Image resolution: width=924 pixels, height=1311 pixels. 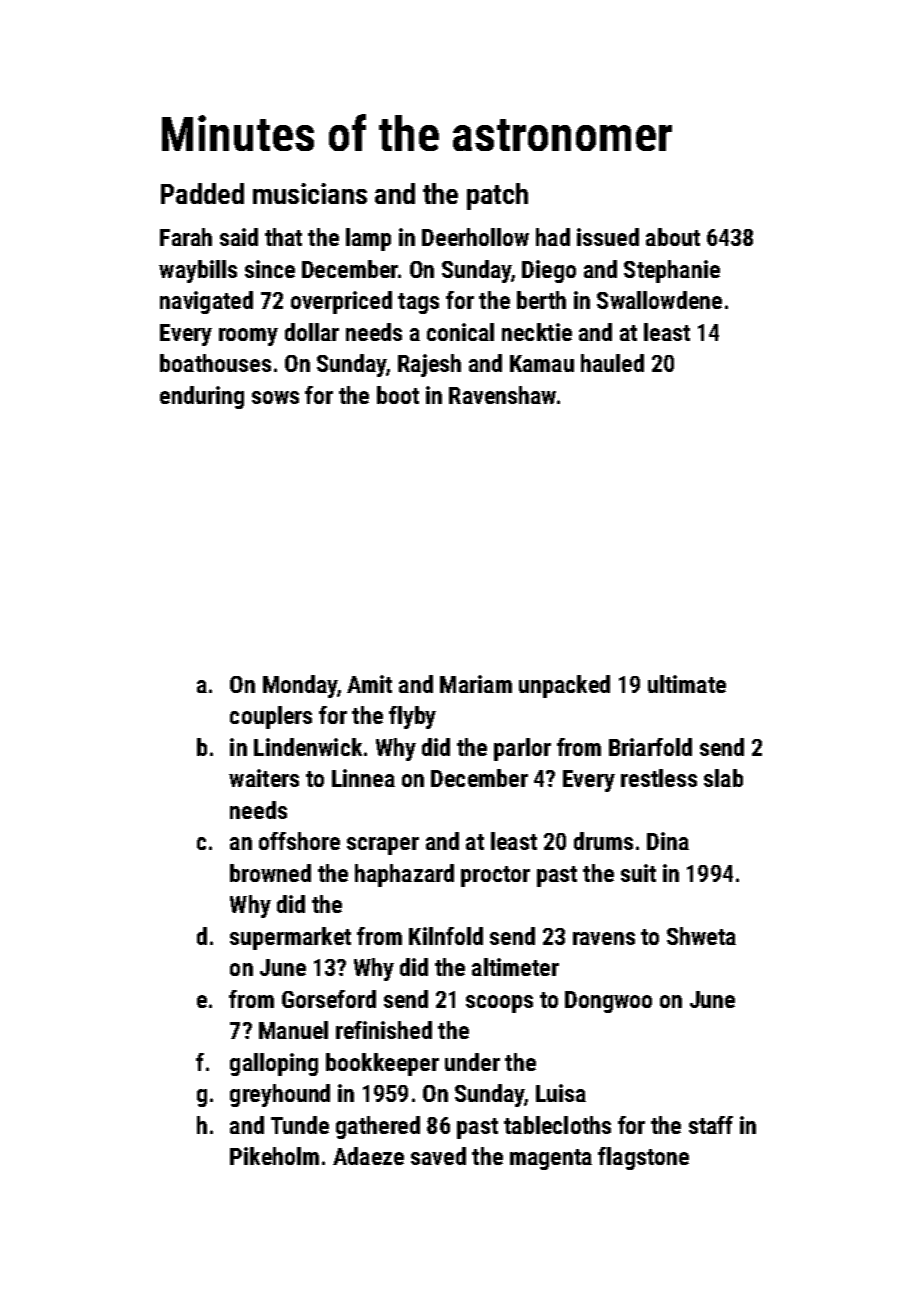 What do you see at coordinates (202, 397) in the page?
I see `enduring` at bounding box center [202, 397].
